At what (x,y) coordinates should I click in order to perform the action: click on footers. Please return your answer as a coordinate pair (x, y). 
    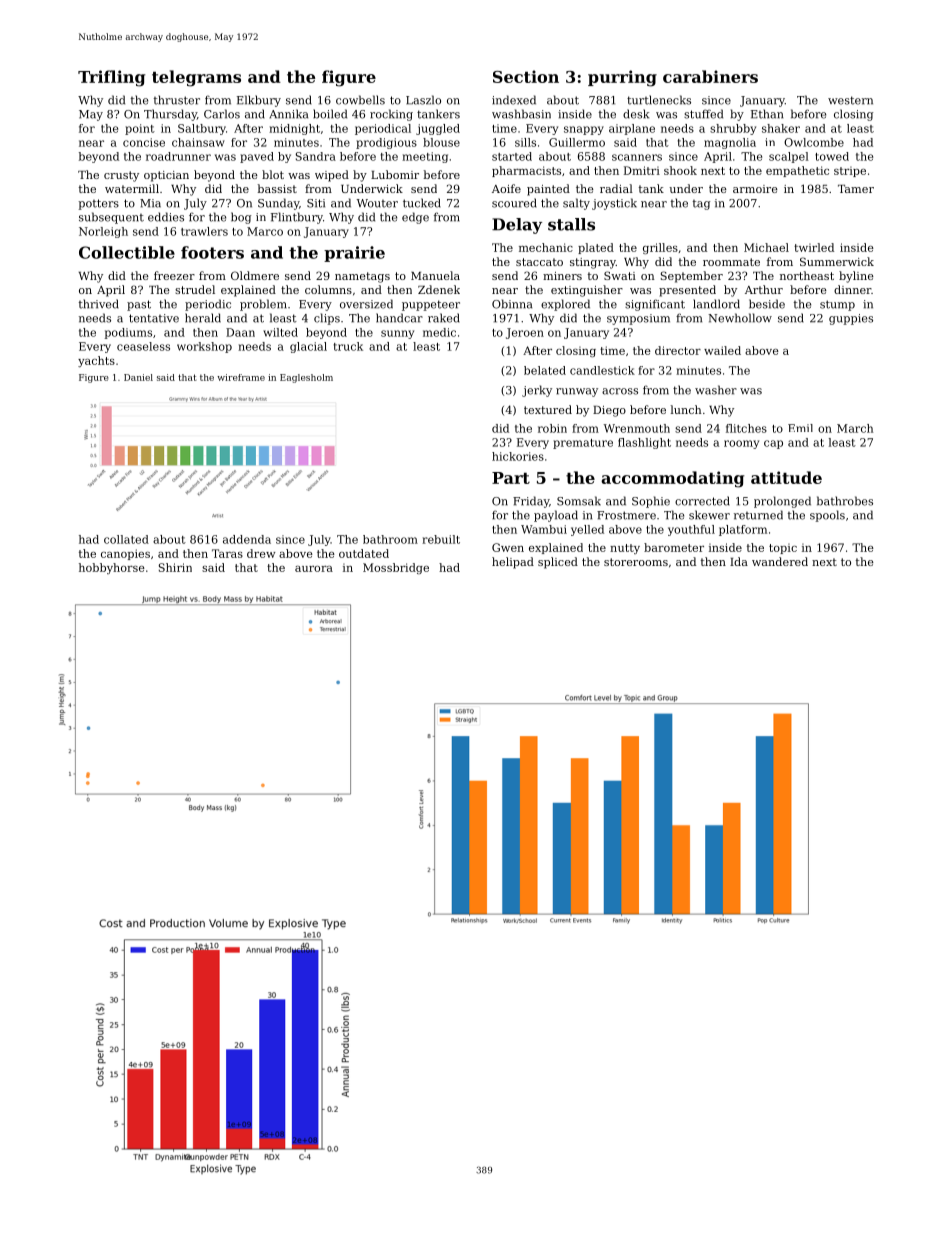
    Looking at the image, I should click on (212, 252).
